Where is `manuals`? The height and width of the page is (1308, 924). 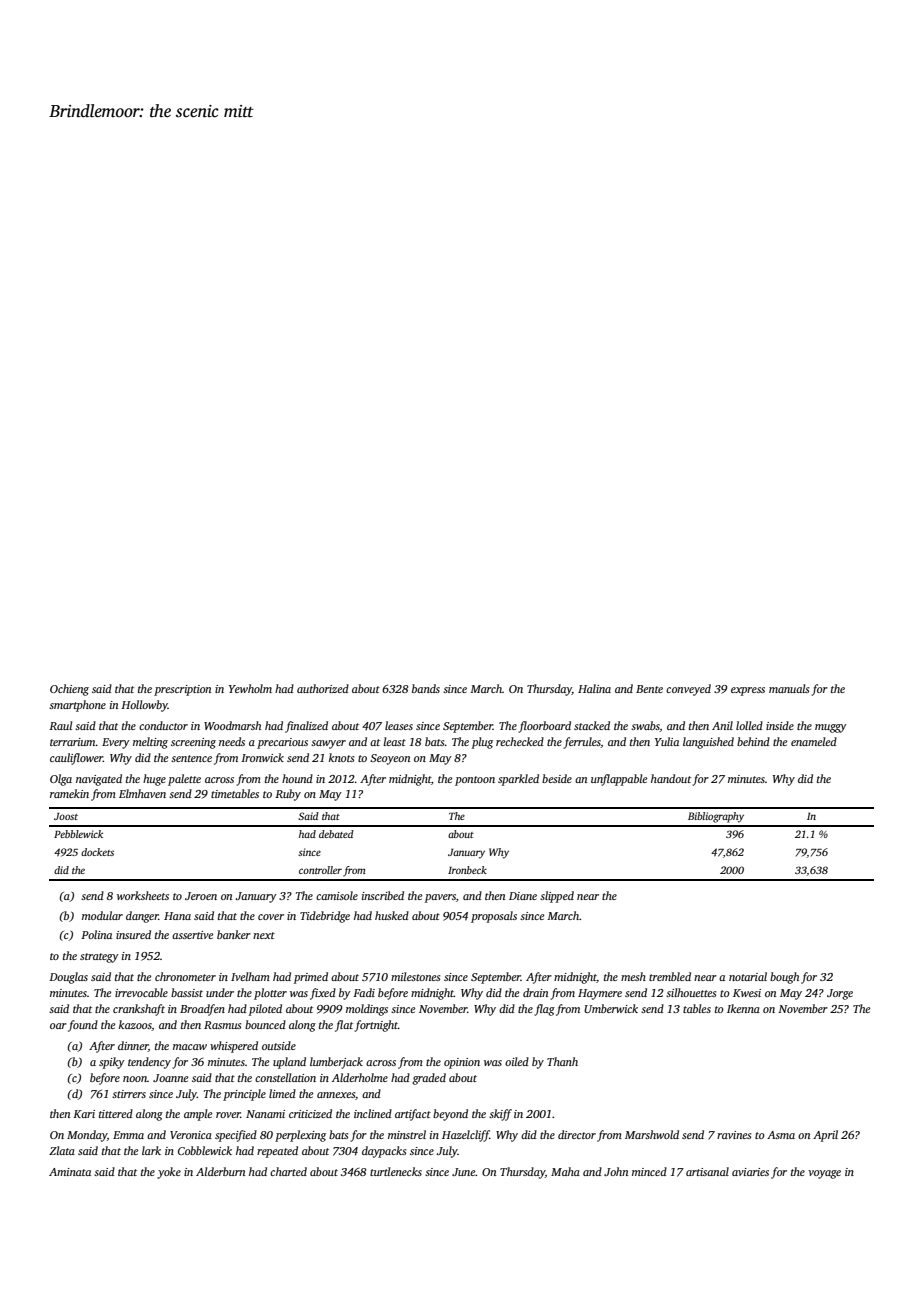 manuals is located at coordinates (789, 688).
